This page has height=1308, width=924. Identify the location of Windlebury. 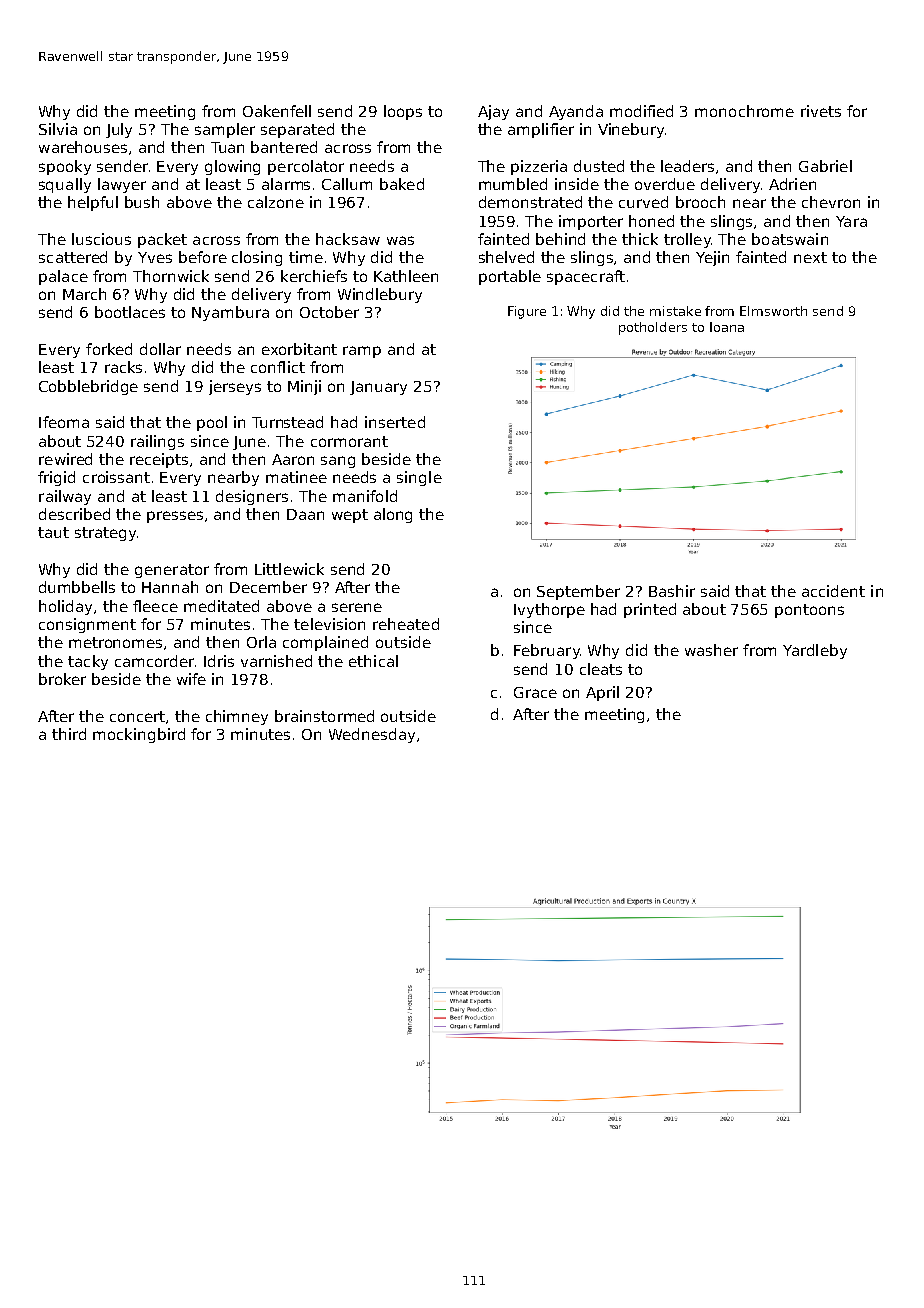
(380, 295).
